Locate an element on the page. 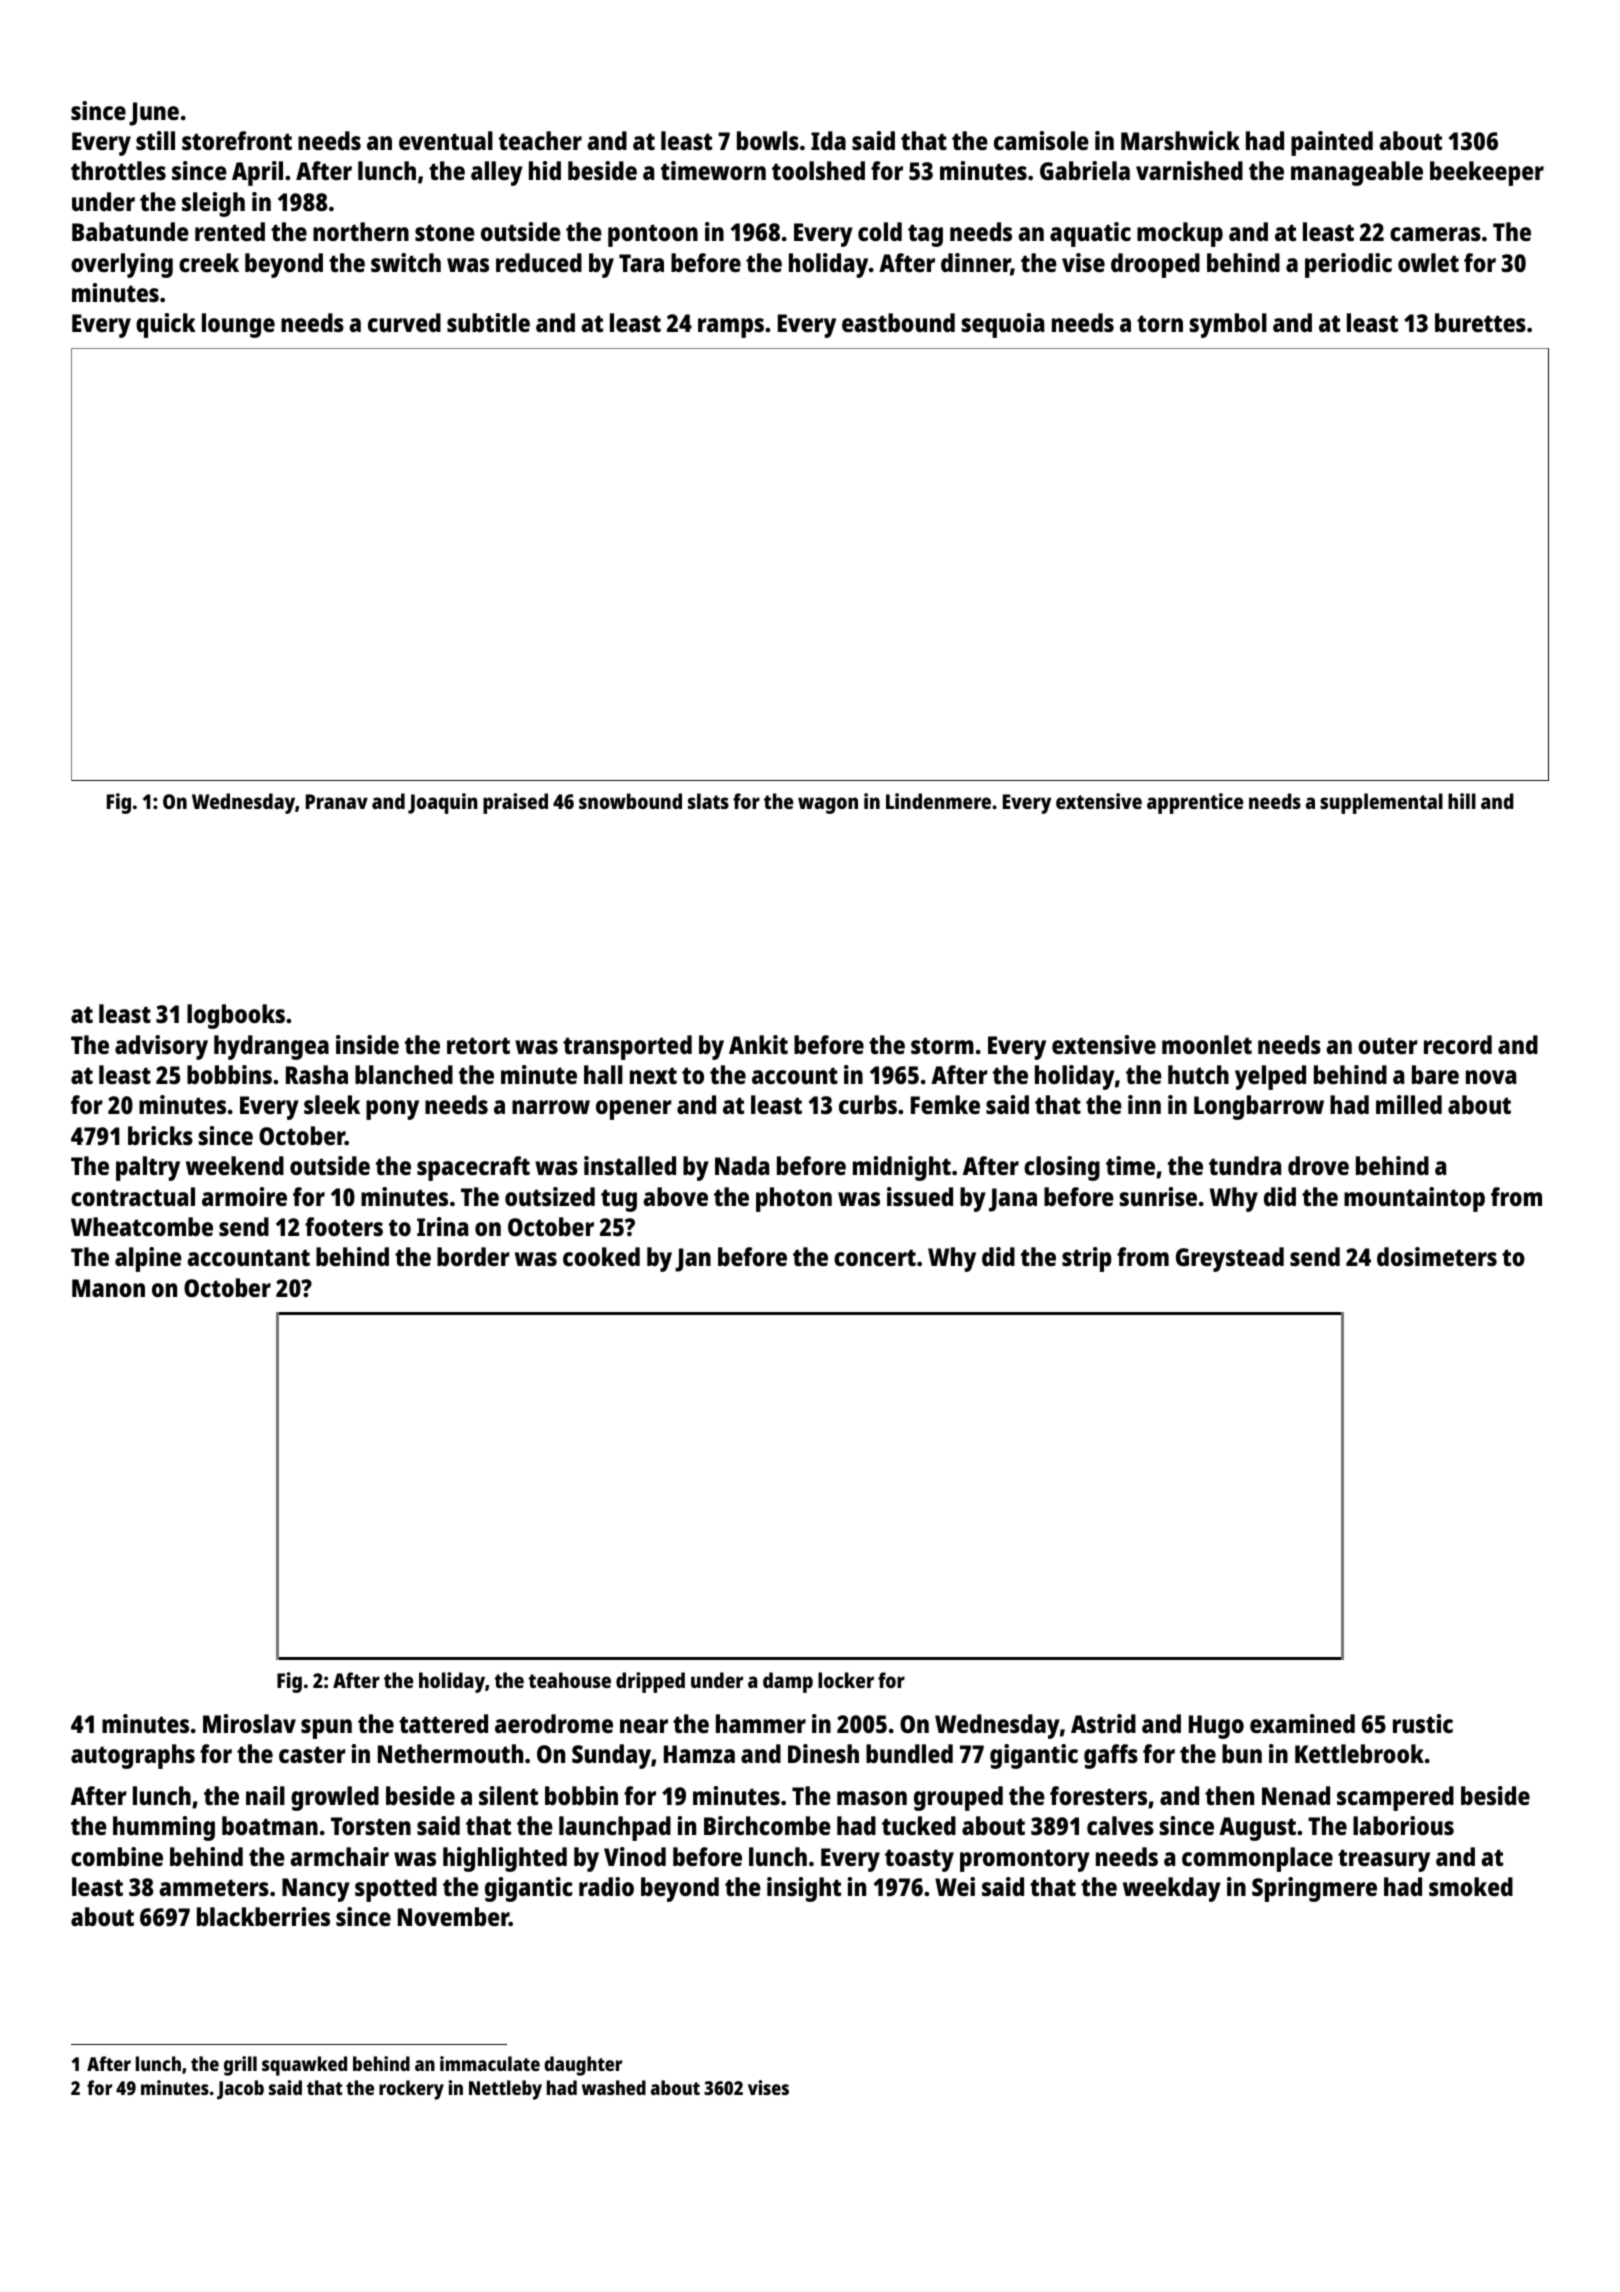 This page has width=1620, height=2292. Lindenmere is located at coordinates (938, 801).
